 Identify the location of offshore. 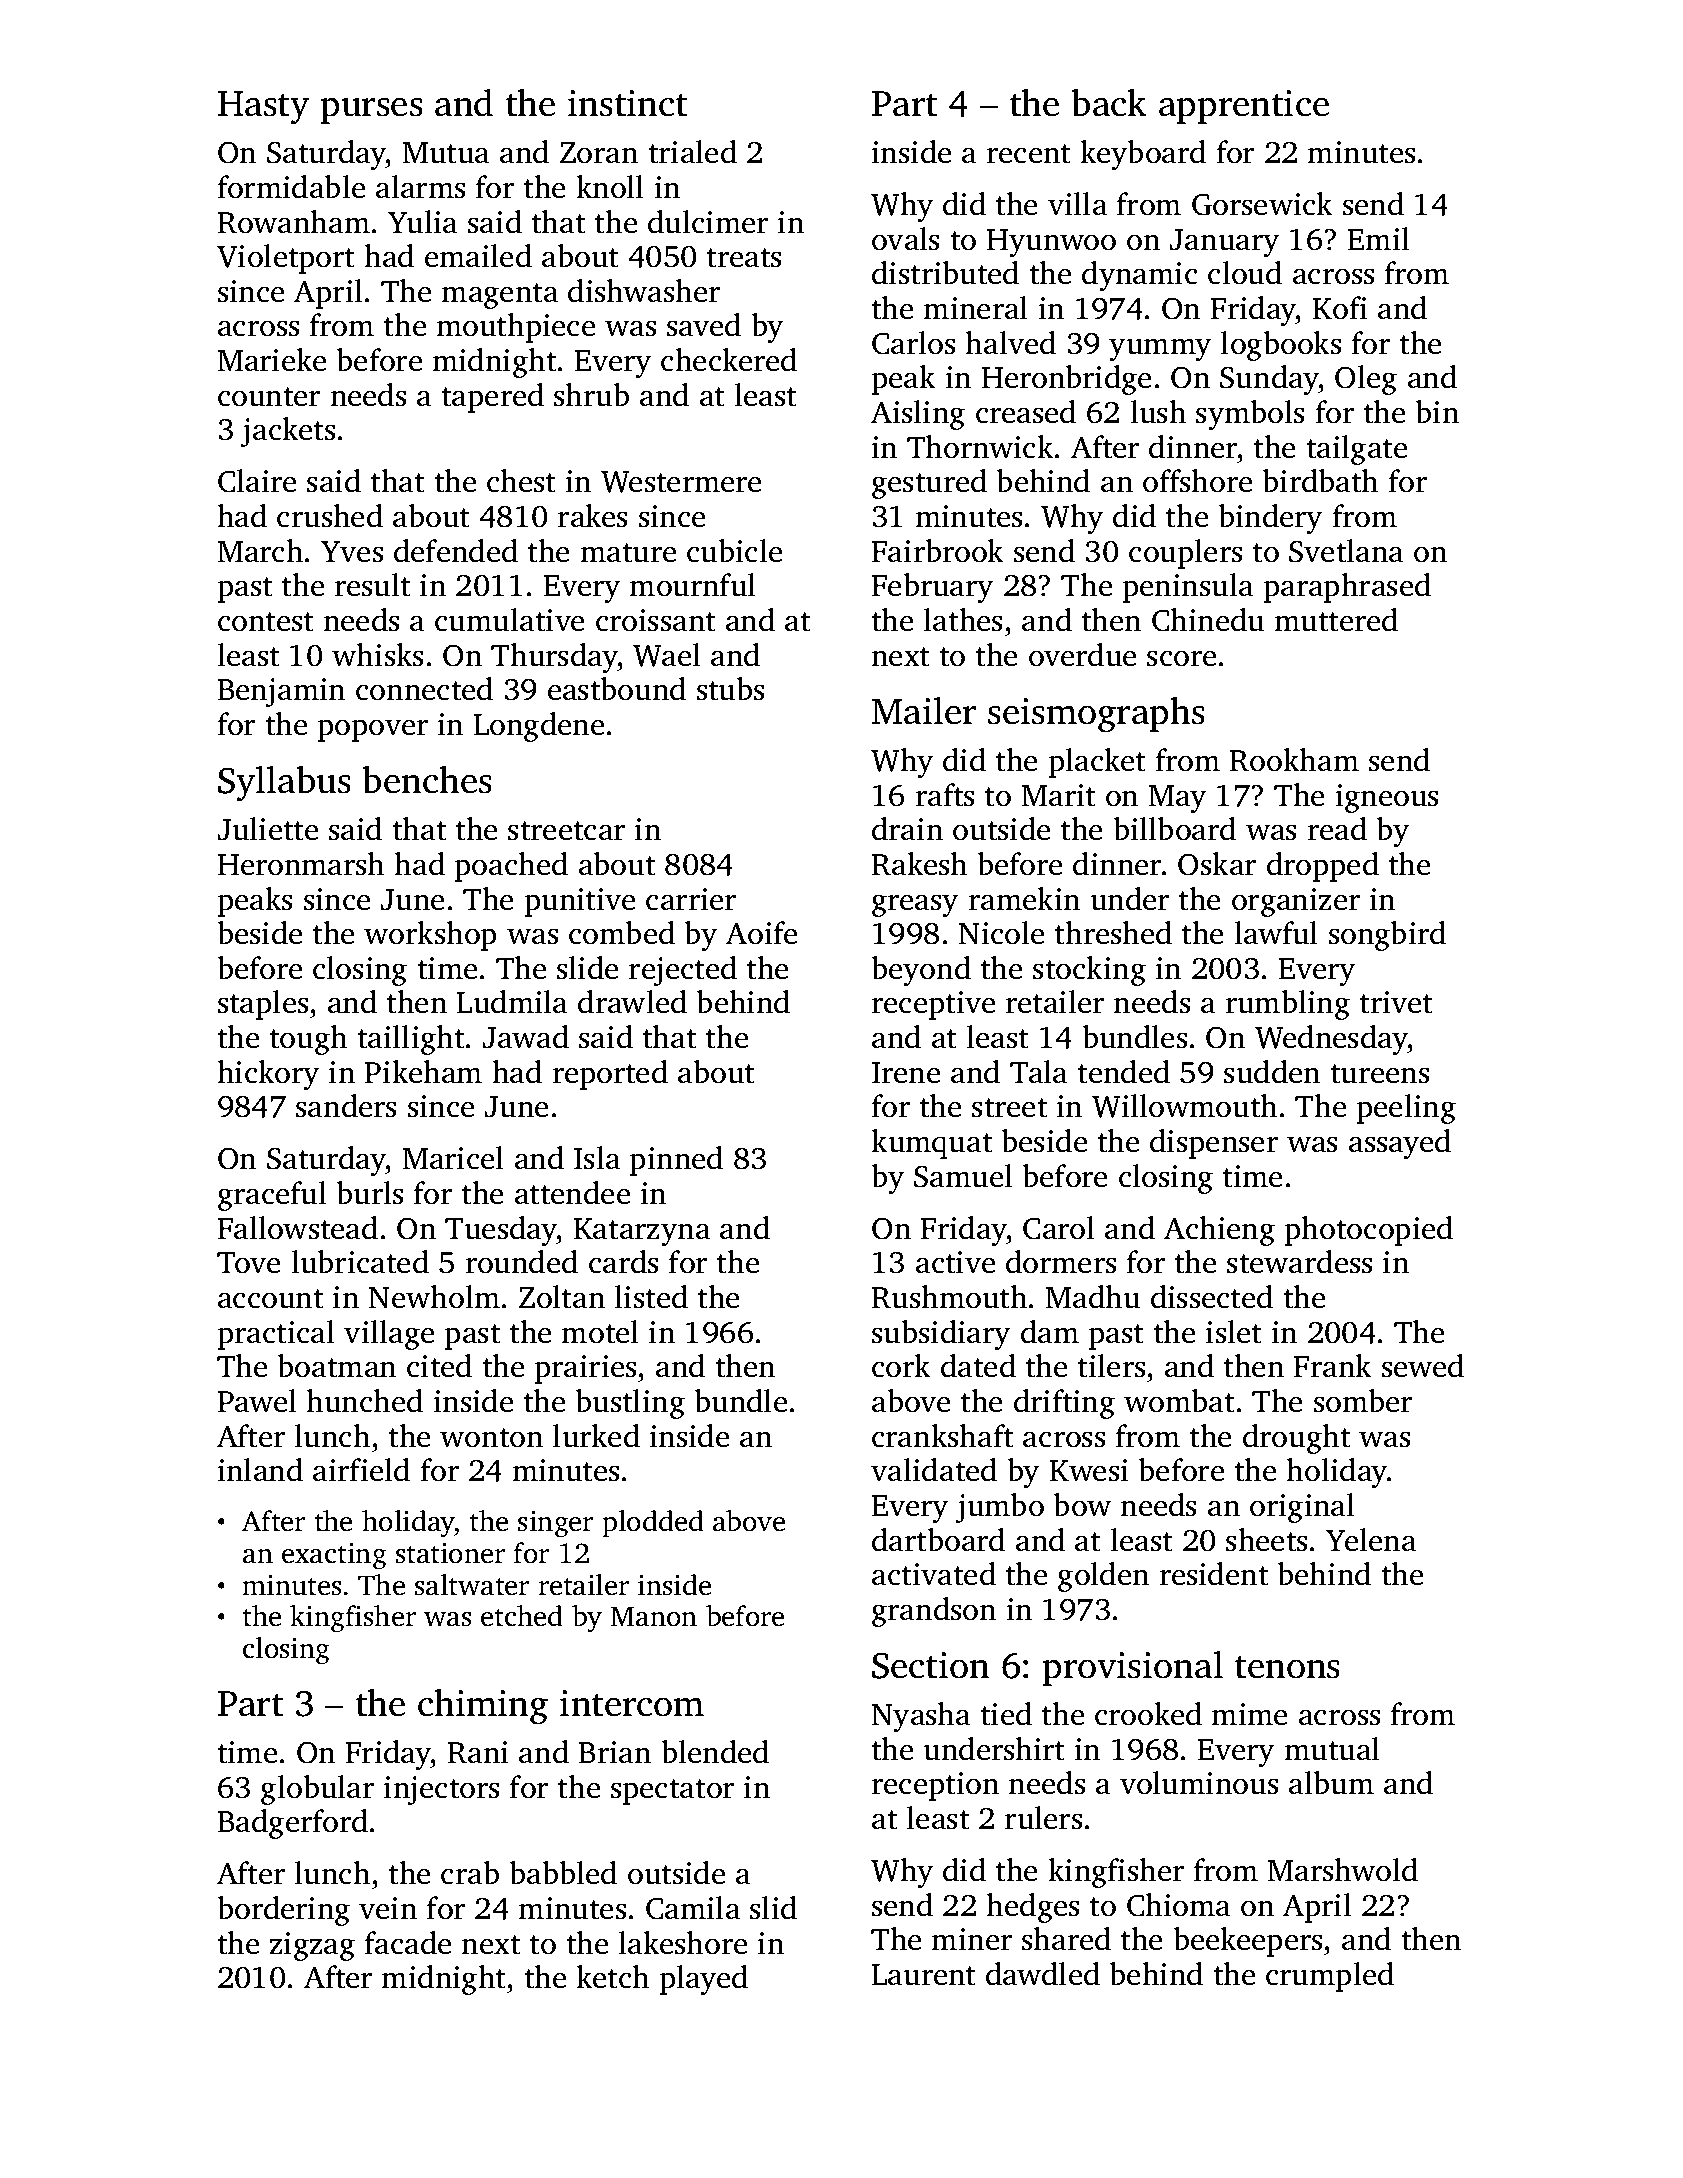
(1197, 481).
